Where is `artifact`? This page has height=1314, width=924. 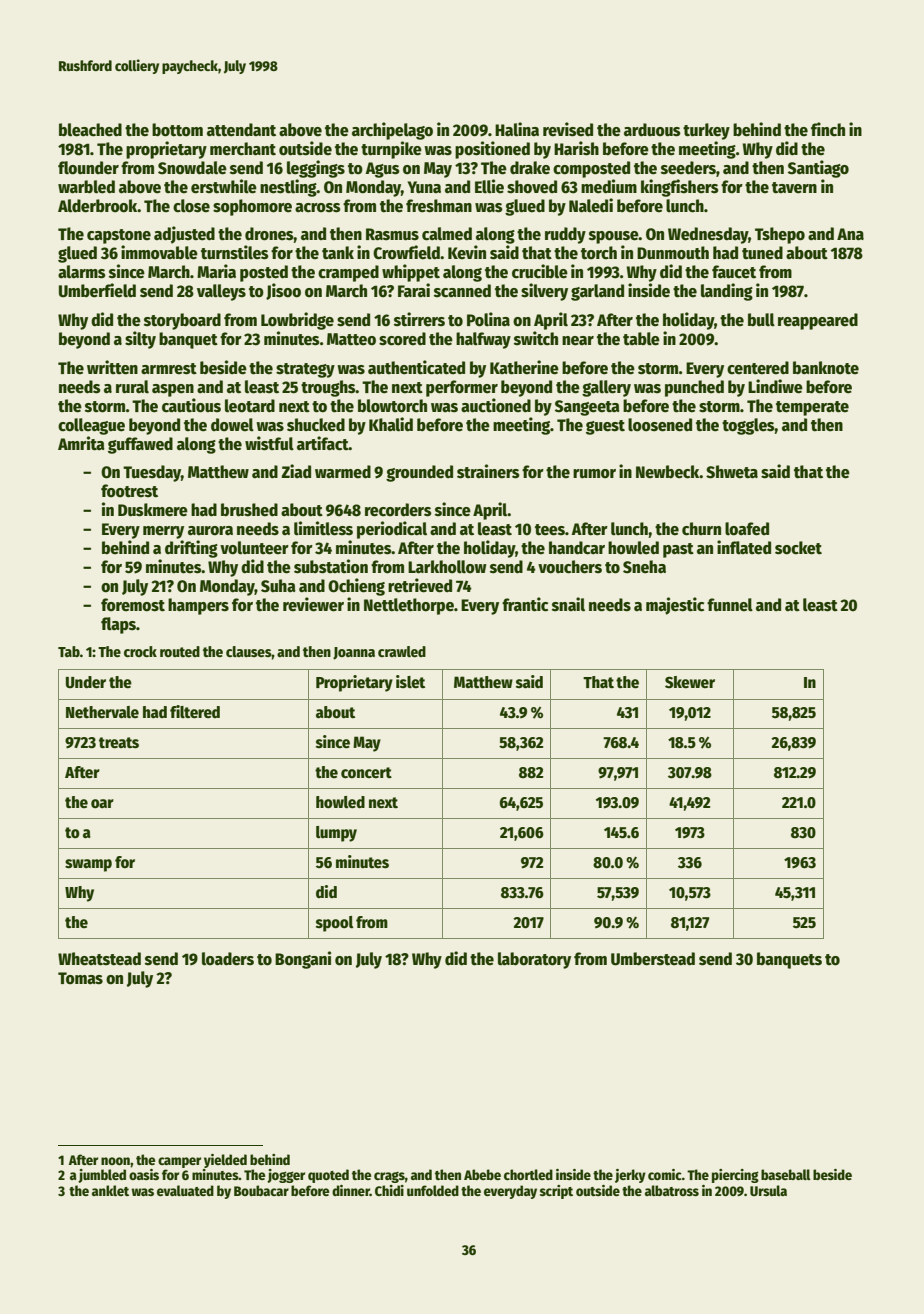
artifact is located at coordinates (323, 443).
